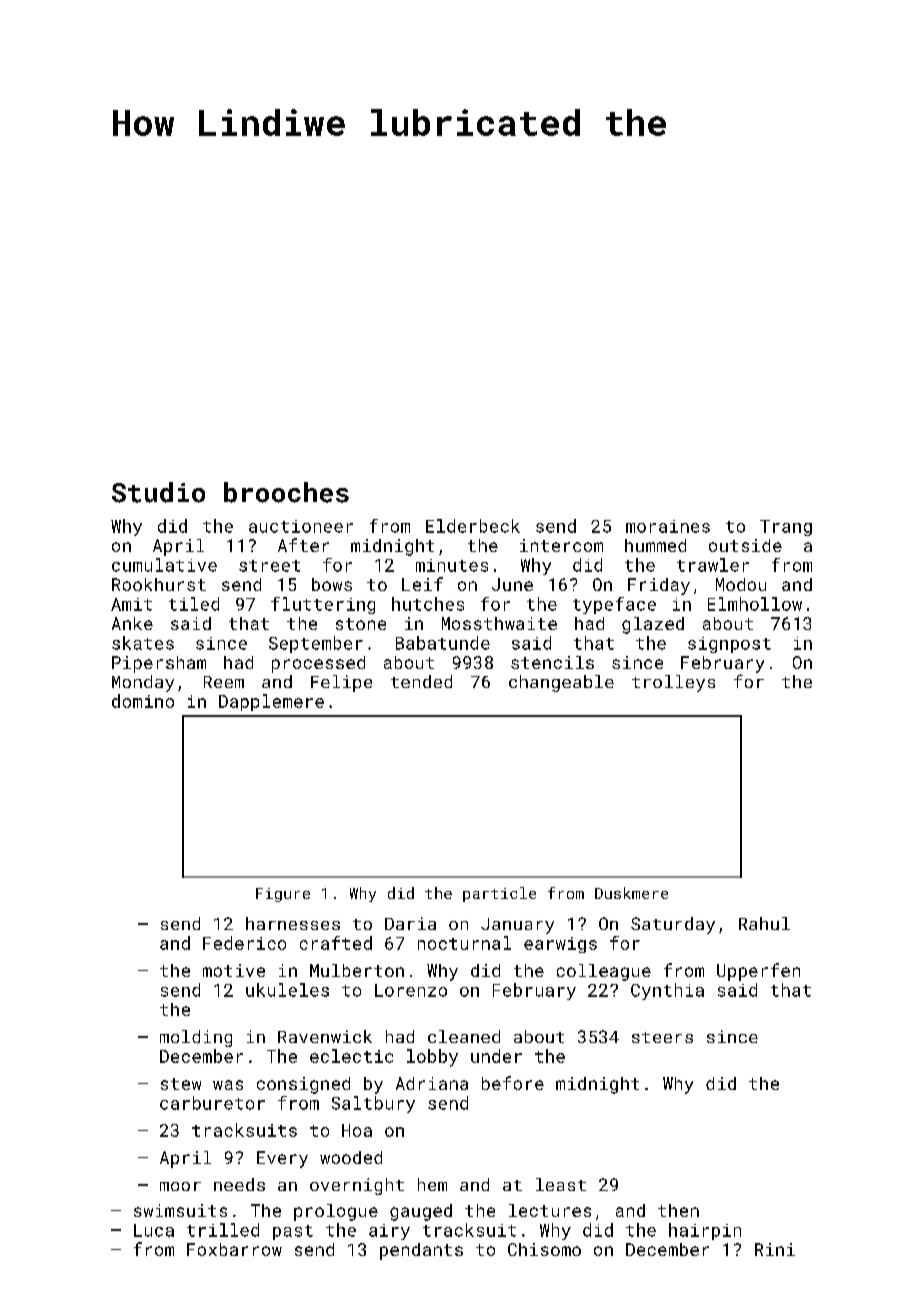 This screenshot has width=924, height=1308. What do you see at coordinates (282, 1159) in the screenshot?
I see `Every` at bounding box center [282, 1159].
